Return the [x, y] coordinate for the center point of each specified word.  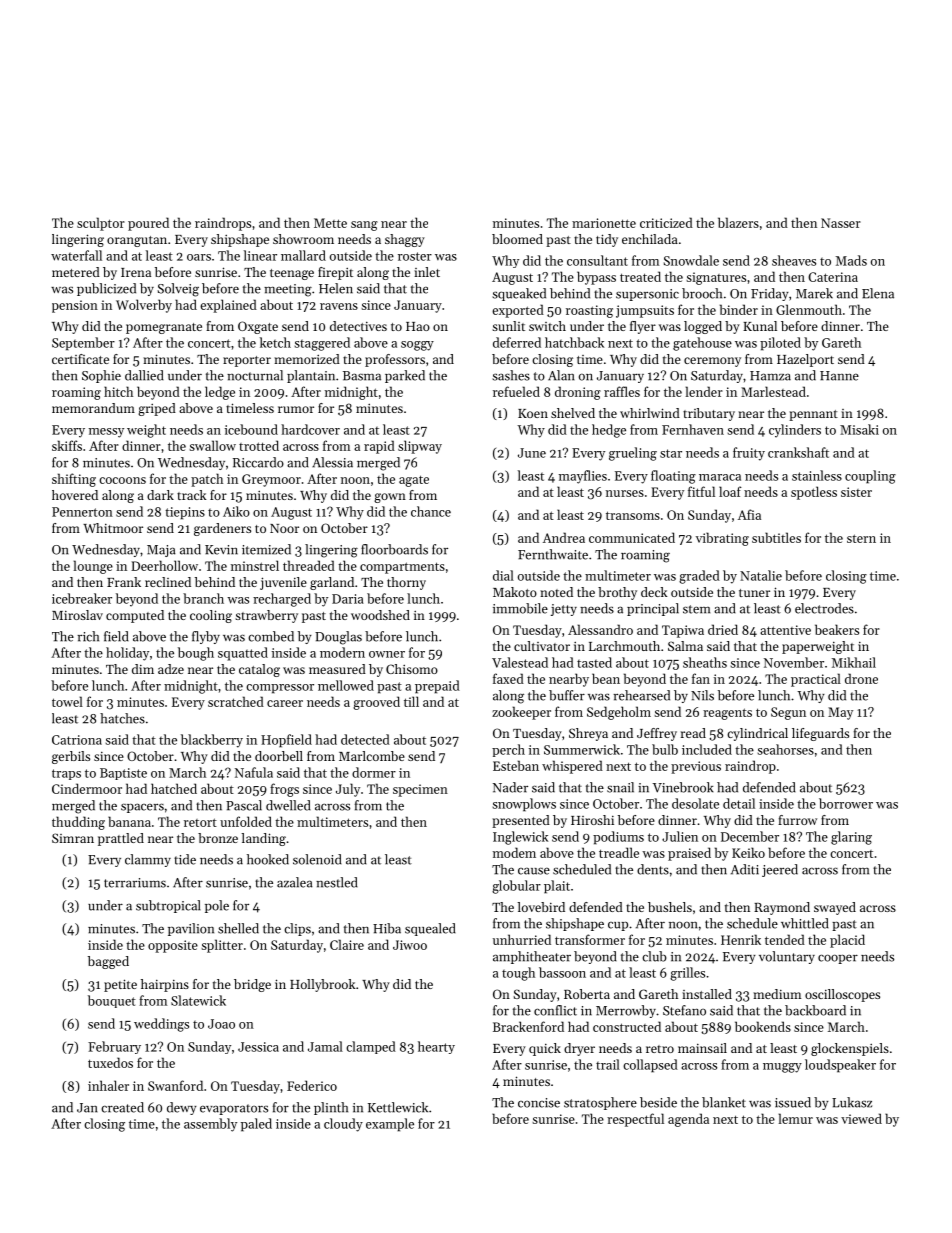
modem [514, 852]
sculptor [101, 224]
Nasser [841, 223]
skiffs [67, 445]
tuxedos [110, 1062]
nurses [625, 493]
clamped [371, 1047]
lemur [796, 1118]
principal [653, 609]
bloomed [517, 239]
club [654, 956]
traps [66, 774]
